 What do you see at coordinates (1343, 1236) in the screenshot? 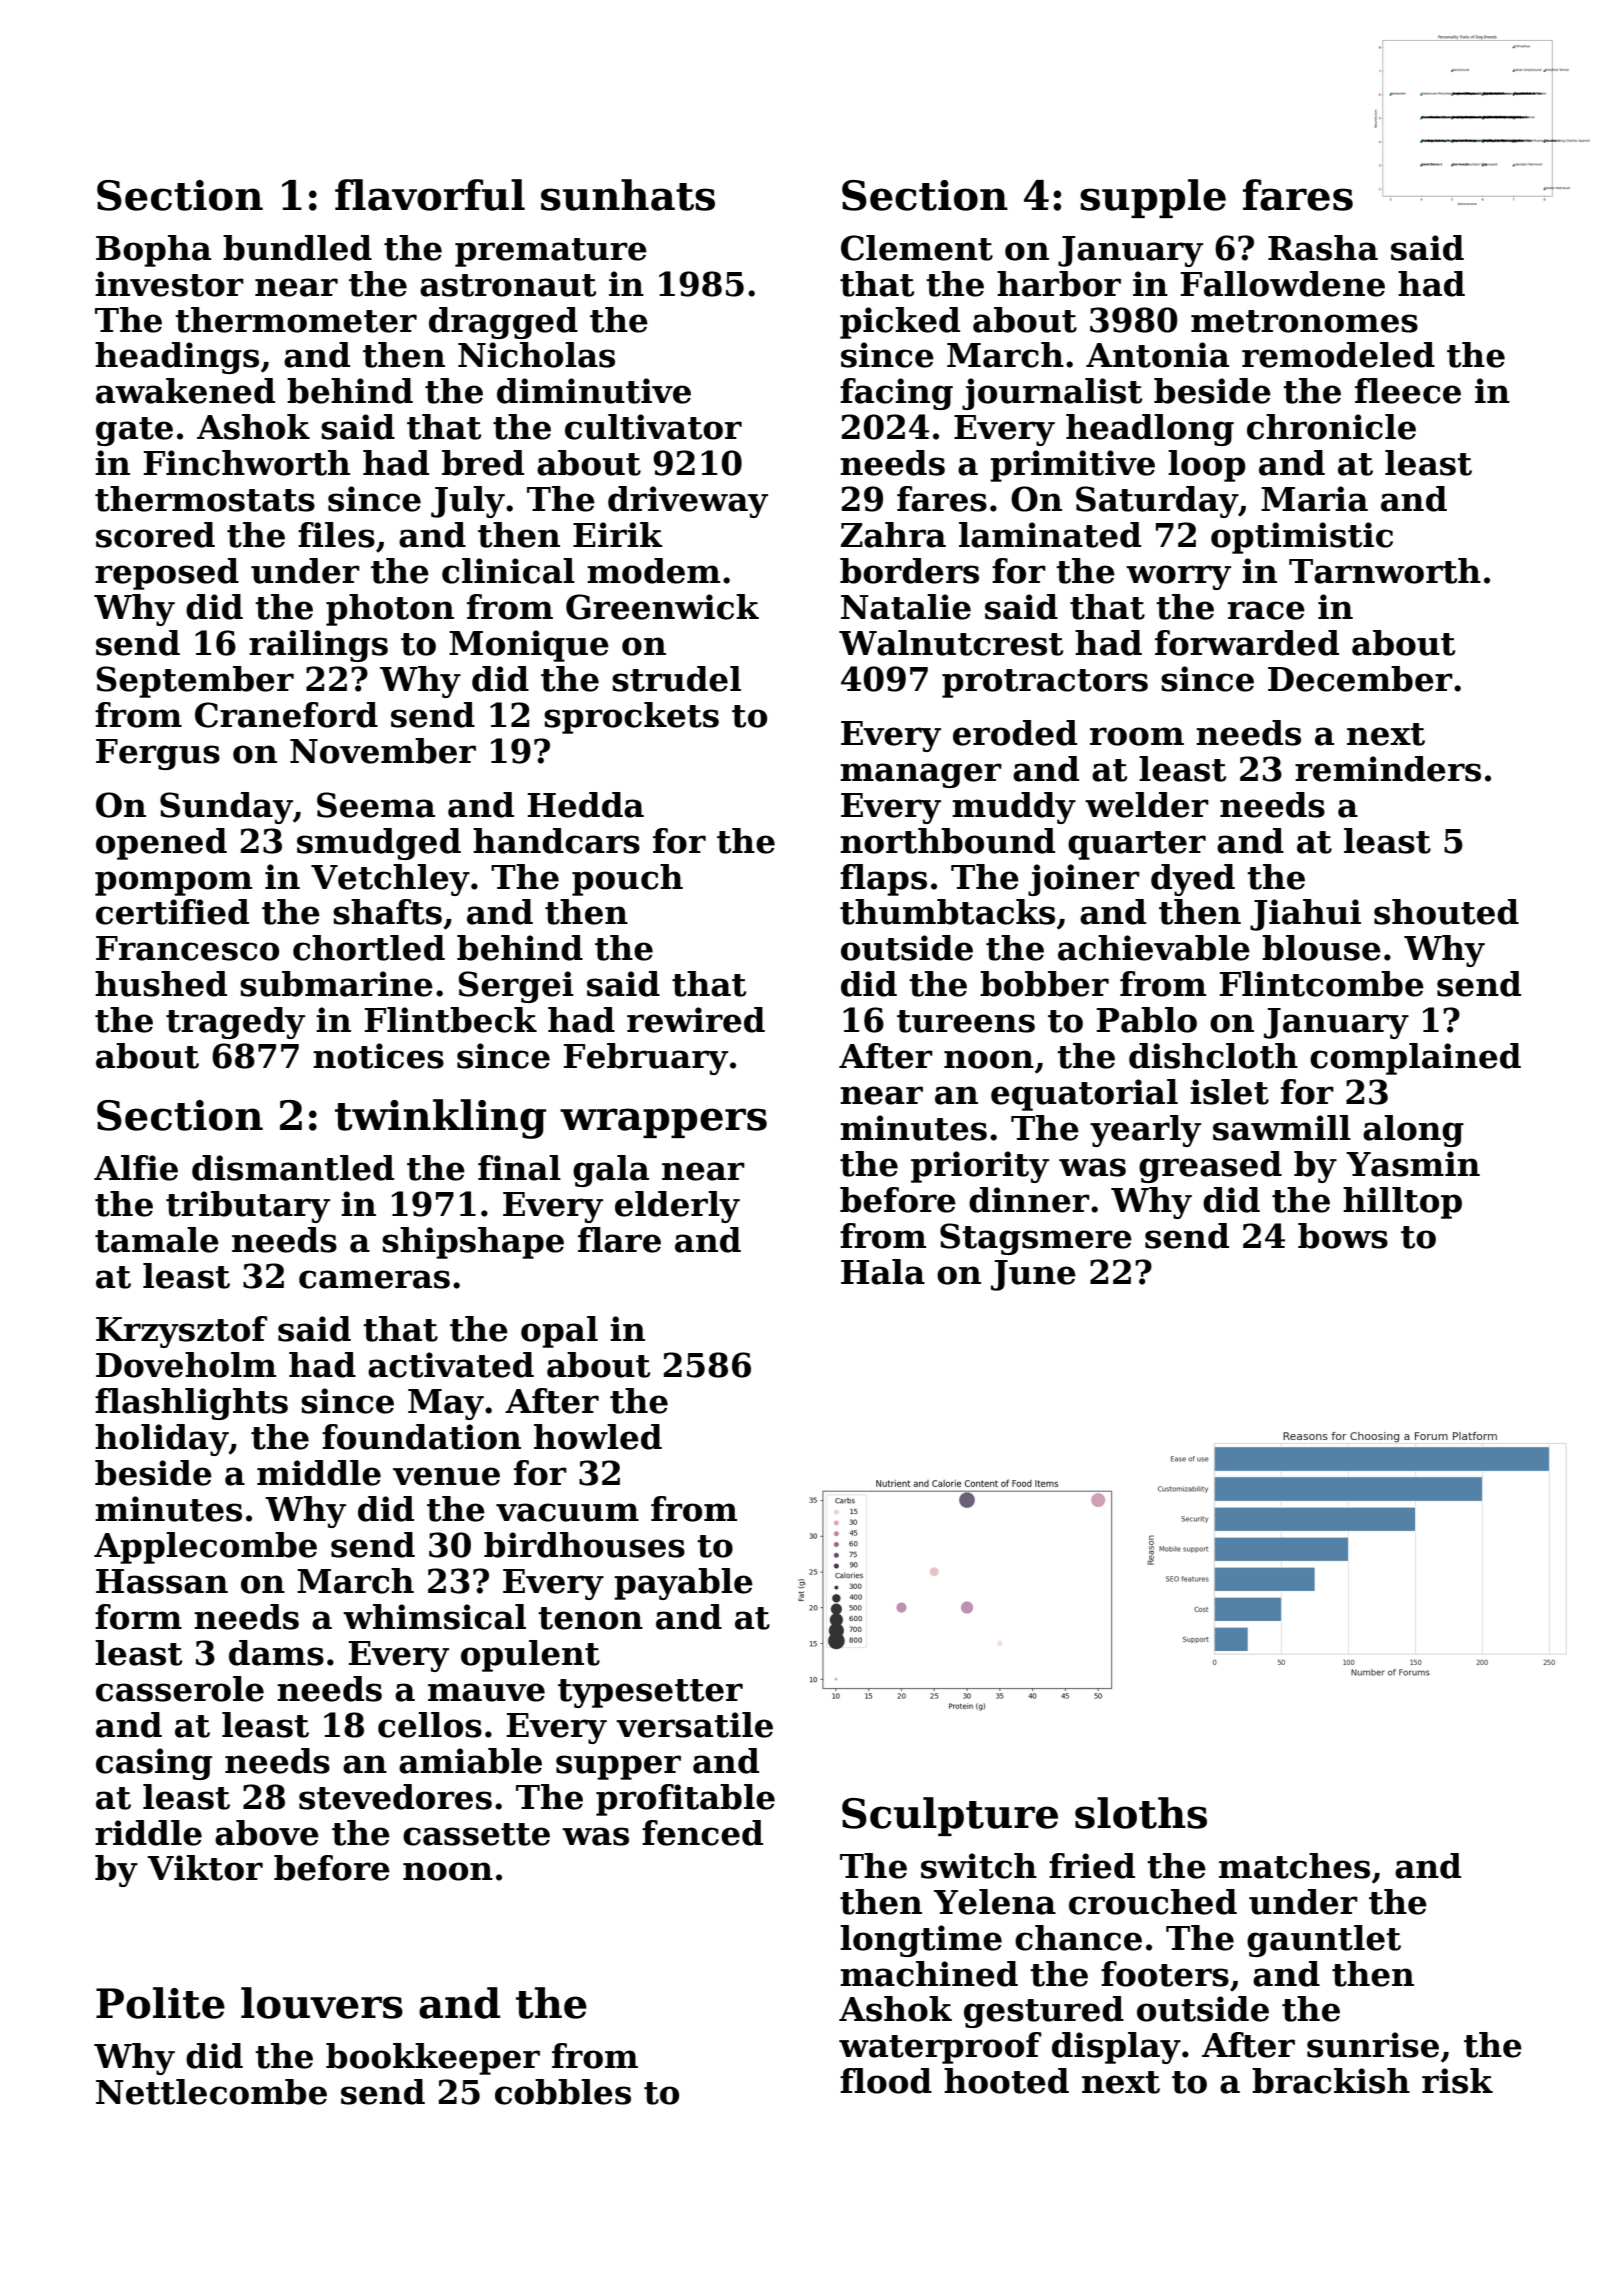
I see `bows` at bounding box center [1343, 1236].
